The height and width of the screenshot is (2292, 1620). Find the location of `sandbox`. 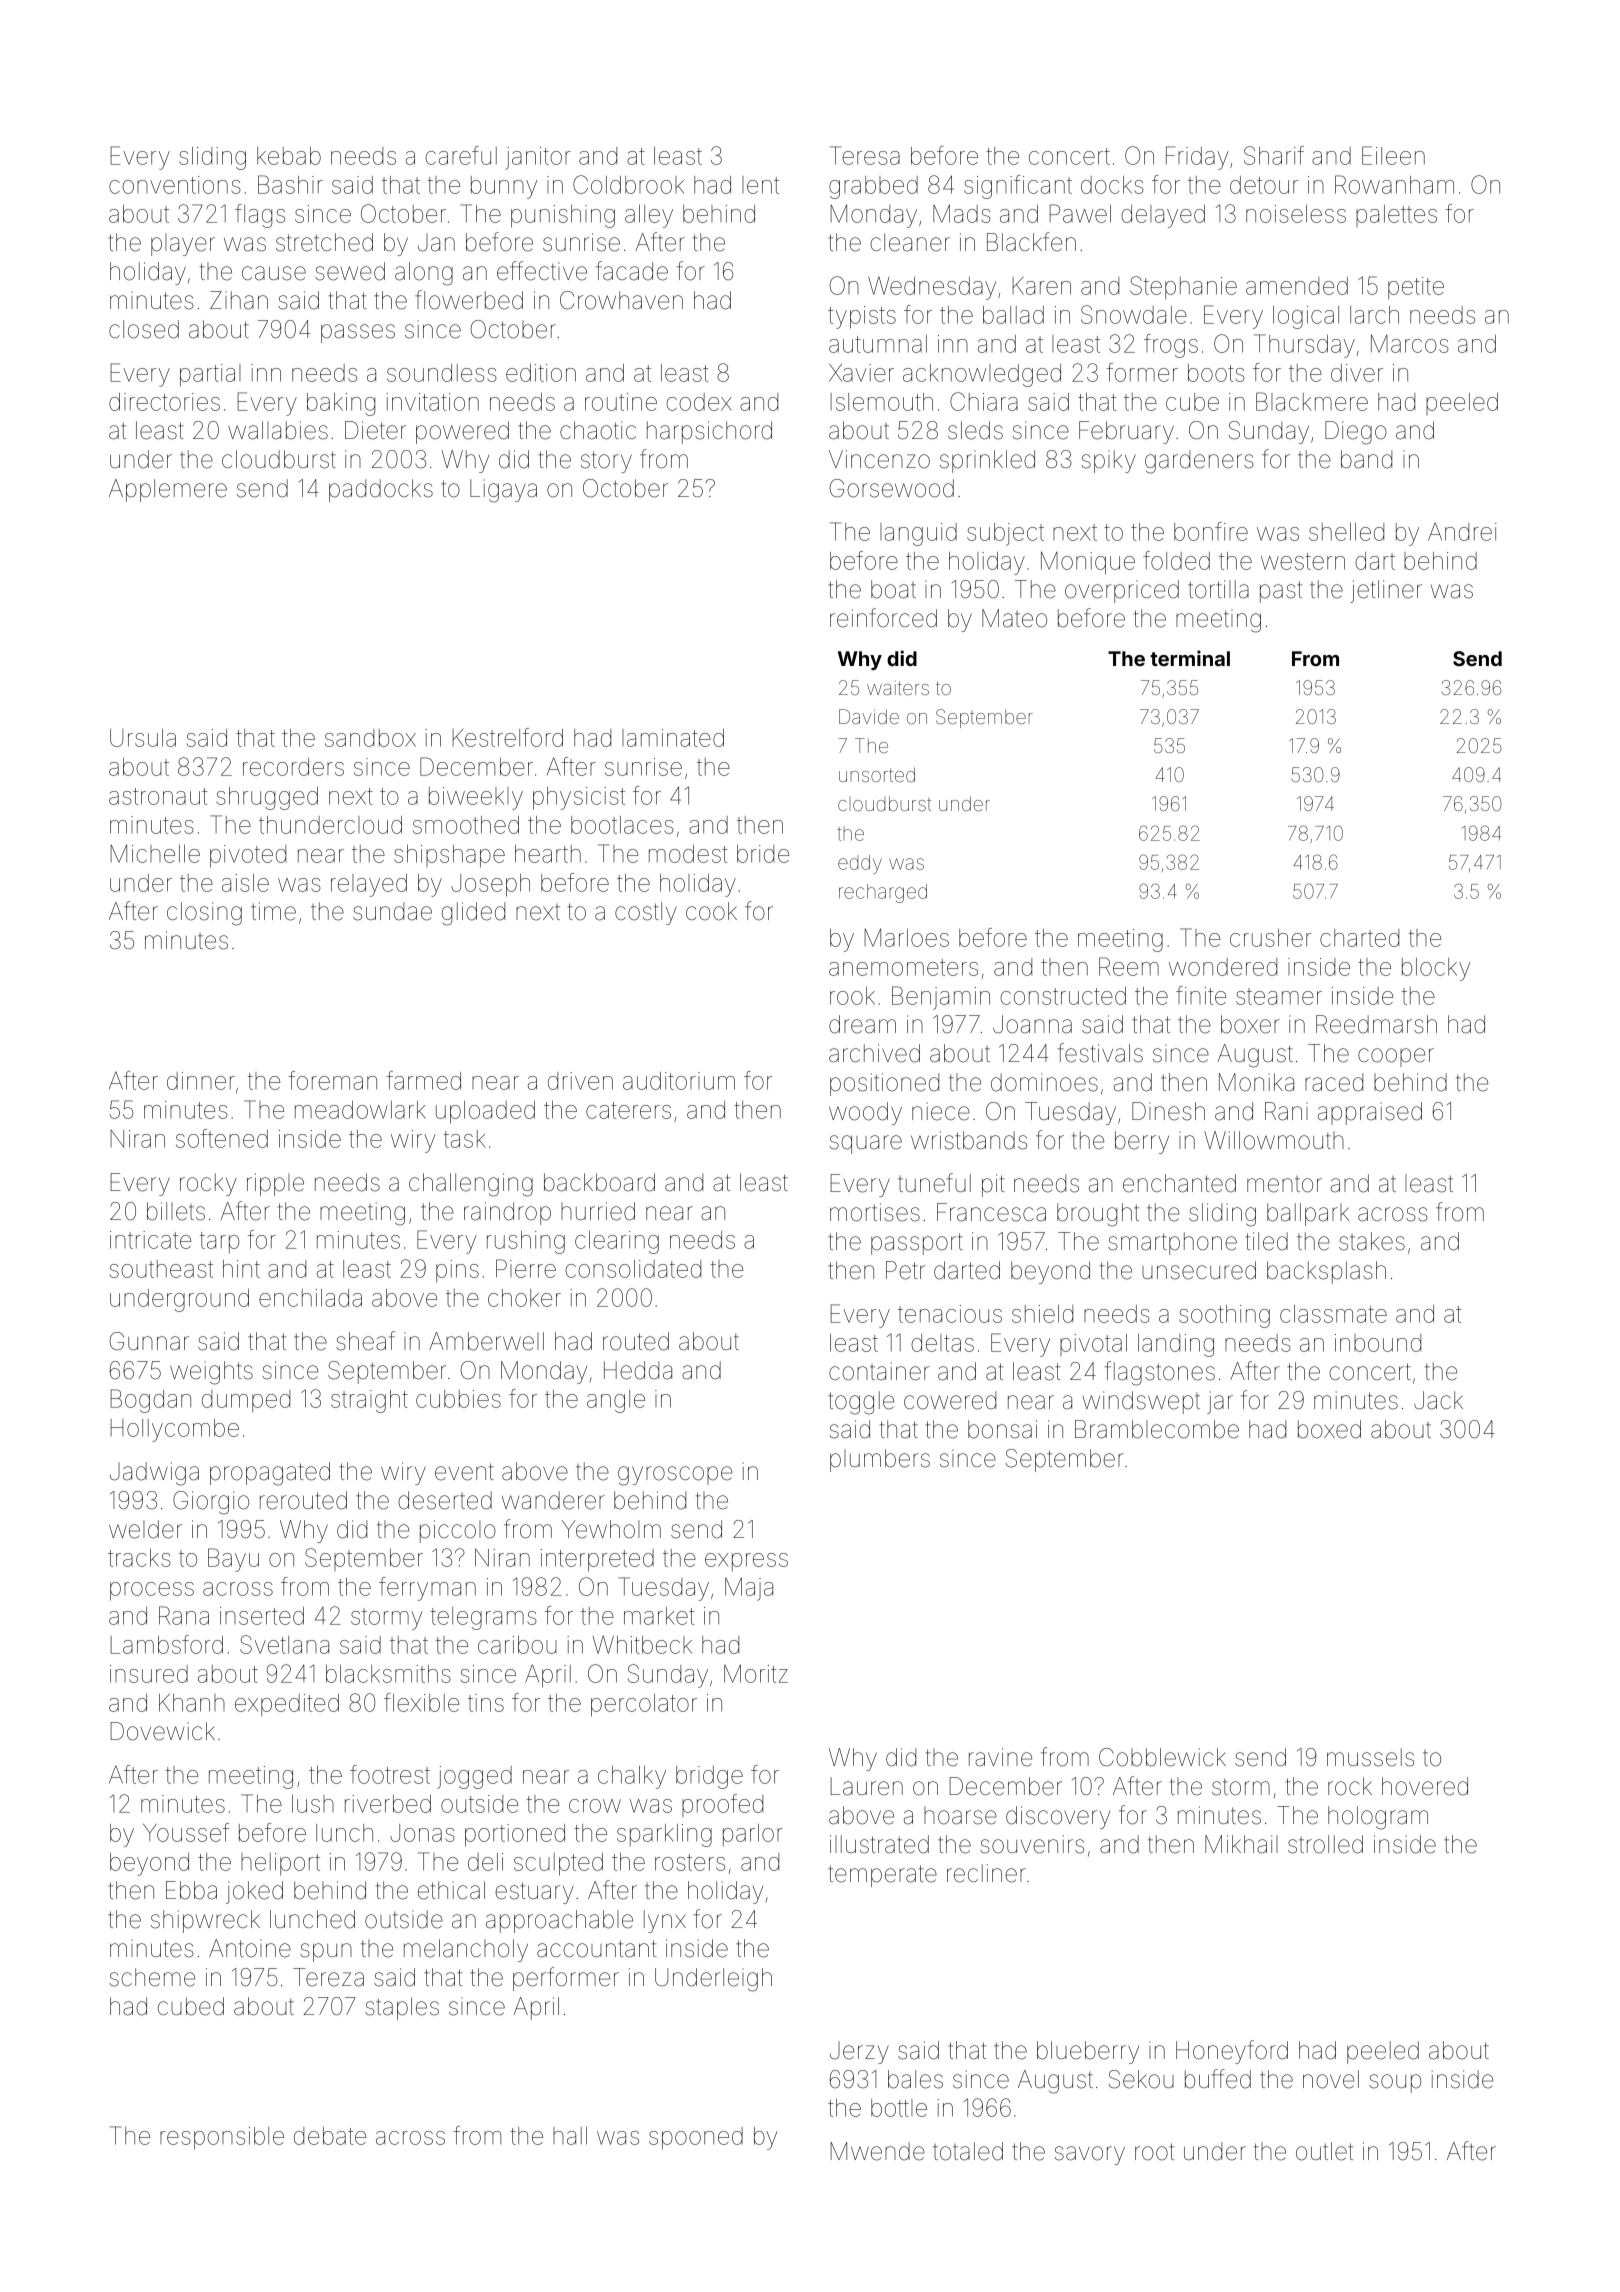

sandbox is located at coordinates (370, 738).
